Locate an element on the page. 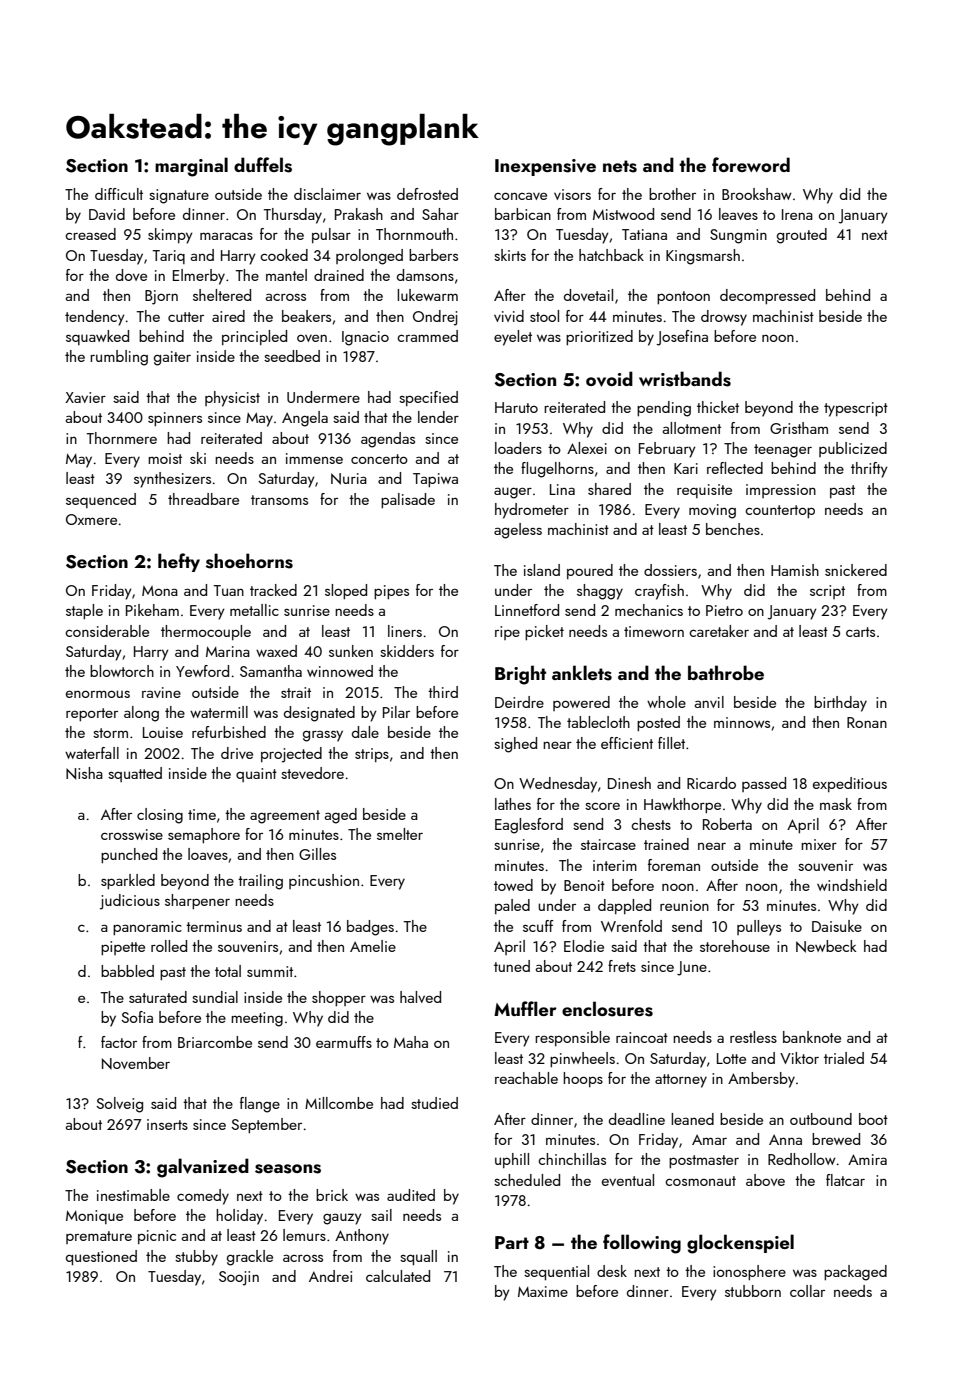  tuned is located at coordinates (512, 966).
